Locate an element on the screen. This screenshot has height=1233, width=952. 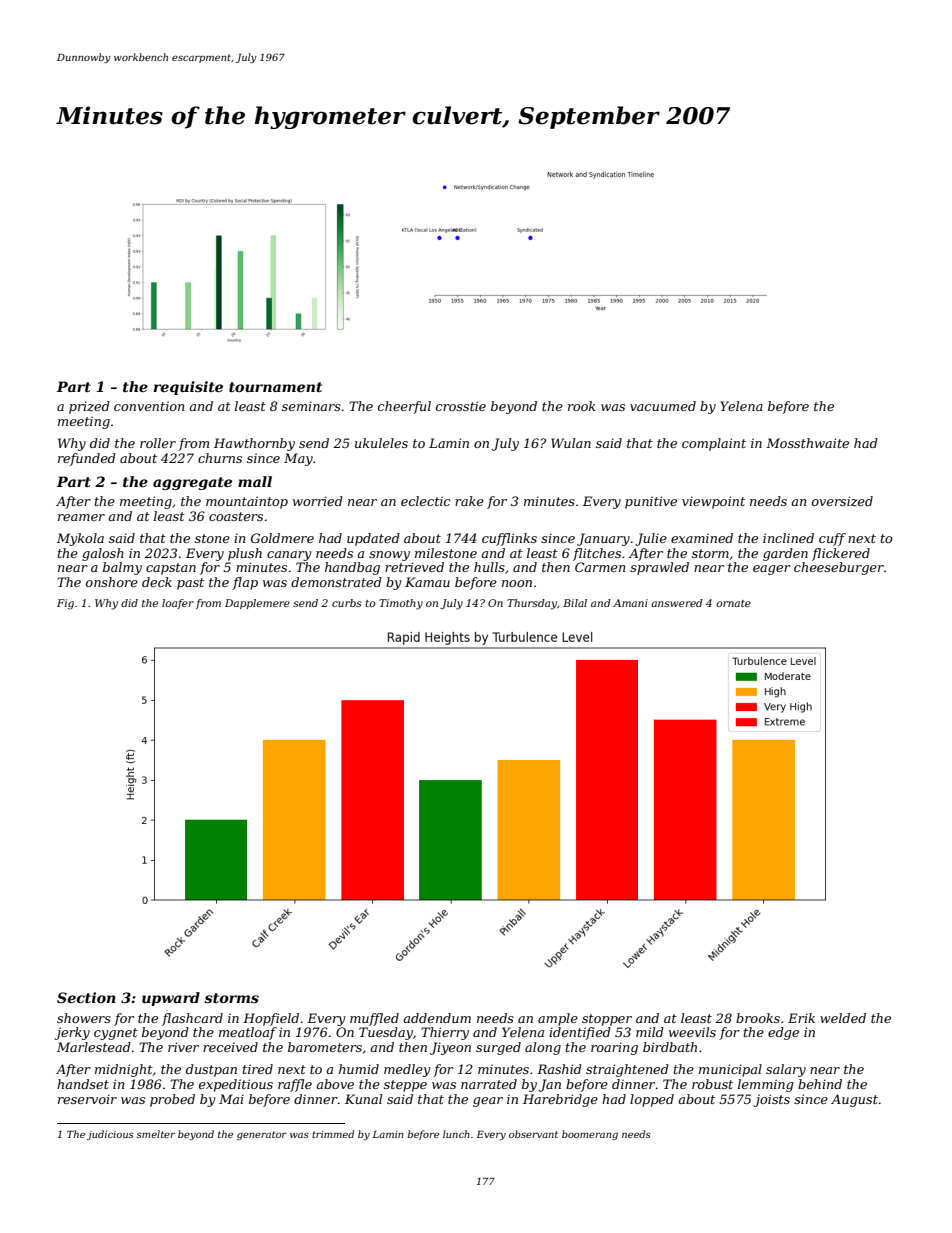
curbs is located at coordinates (347, 603).
